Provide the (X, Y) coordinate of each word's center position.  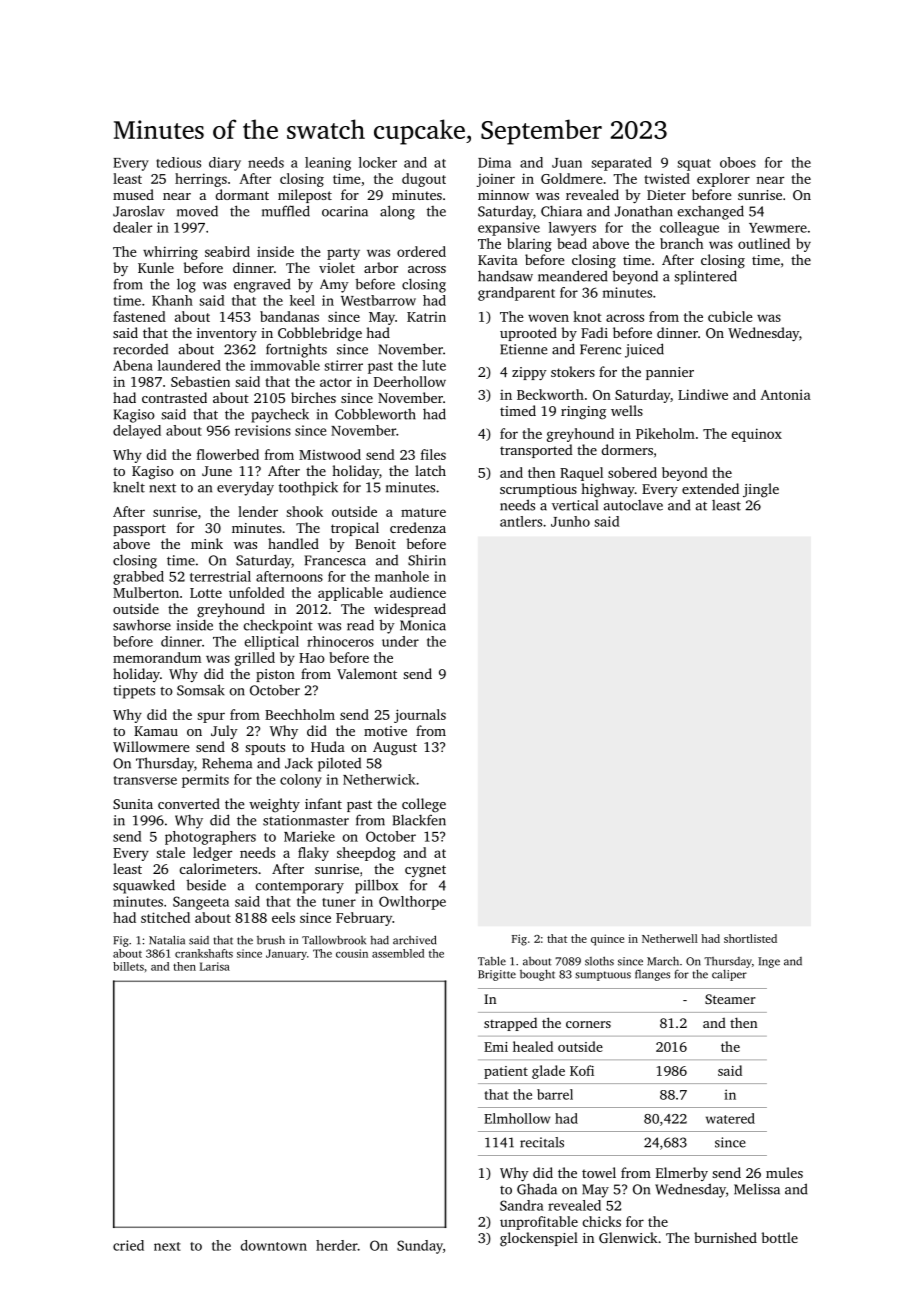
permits (205, 781)
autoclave (633, 505)
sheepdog (366, 854)
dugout (424, 180)
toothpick (308, 488)
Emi (496, 1047)
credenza (418, 527)
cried (128, 1245)
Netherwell (670, 938)
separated (621, 164)
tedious (178, 162)
